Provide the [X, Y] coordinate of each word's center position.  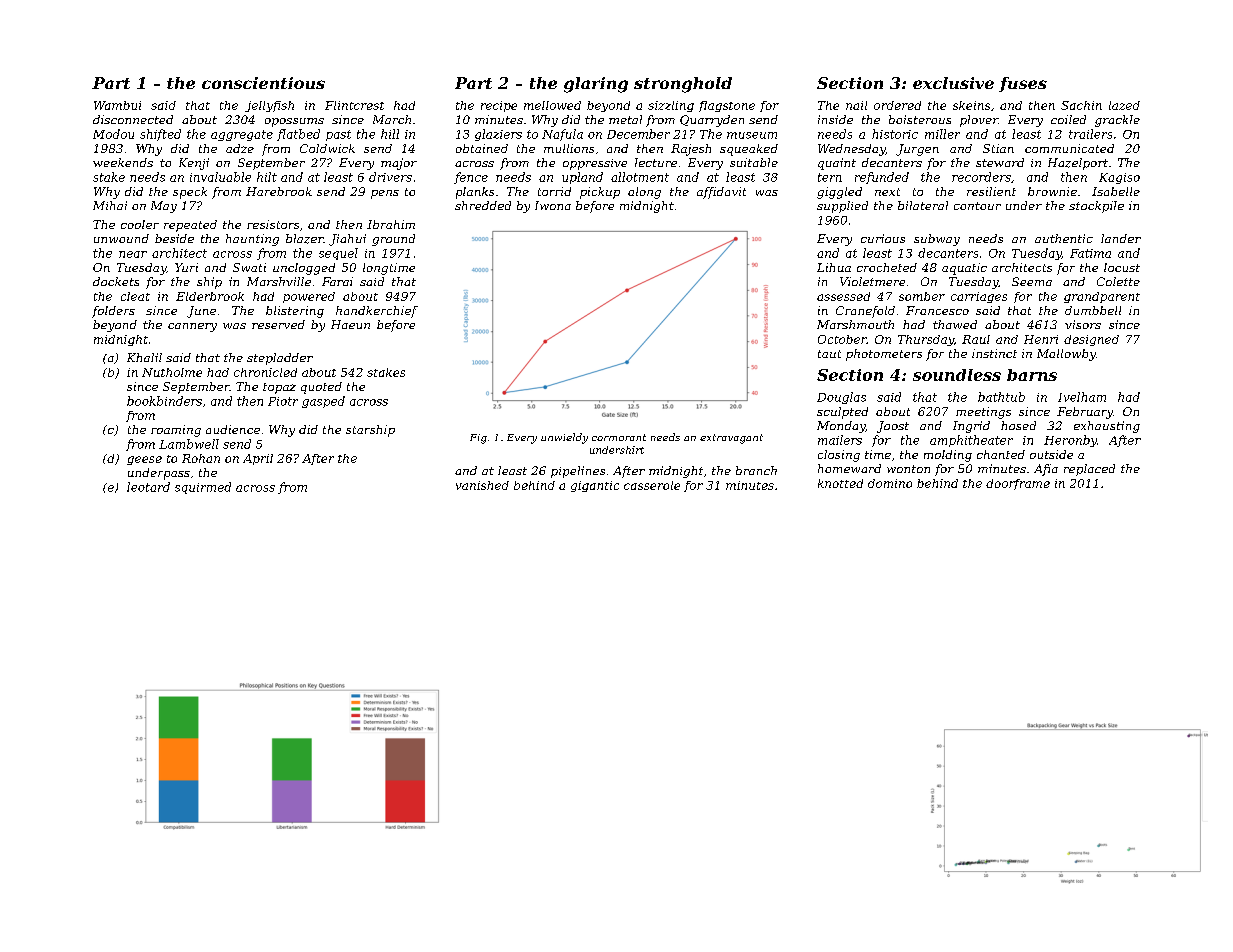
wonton [908, 469]
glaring [596, 85]
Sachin [1081, 105]
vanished [482, 485]
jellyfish [269, 106]
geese [144, 460]
